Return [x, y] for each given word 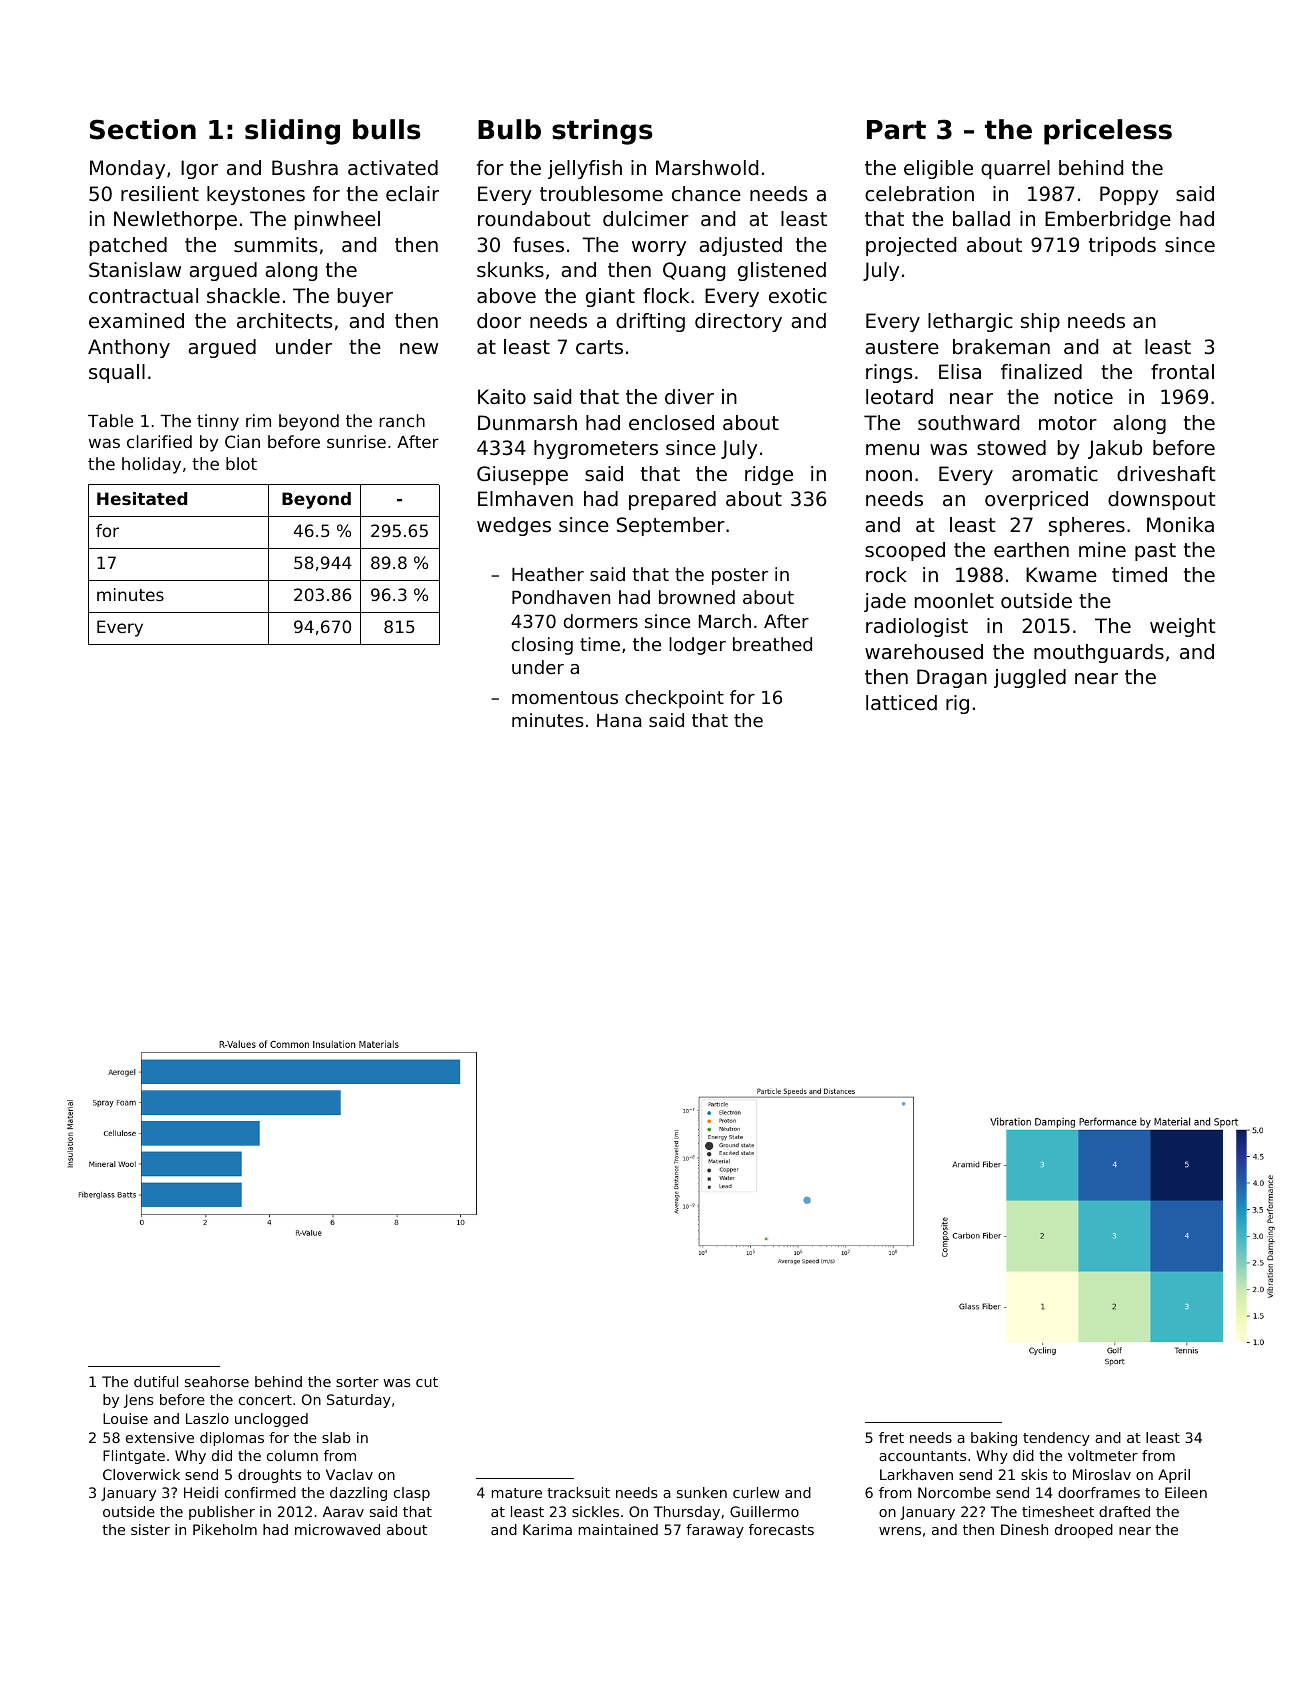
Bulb [509, 129]
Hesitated [142, 498]
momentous [565, 697]
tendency [1056, 1439]
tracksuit [578, 1492]
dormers [601, 621]
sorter [357, 1382]
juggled [1030, 678]
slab [336, 1437]
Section [143, 129]
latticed [901, 703]
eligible [938, 169]
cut [427, 1382]
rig [957, 704]
